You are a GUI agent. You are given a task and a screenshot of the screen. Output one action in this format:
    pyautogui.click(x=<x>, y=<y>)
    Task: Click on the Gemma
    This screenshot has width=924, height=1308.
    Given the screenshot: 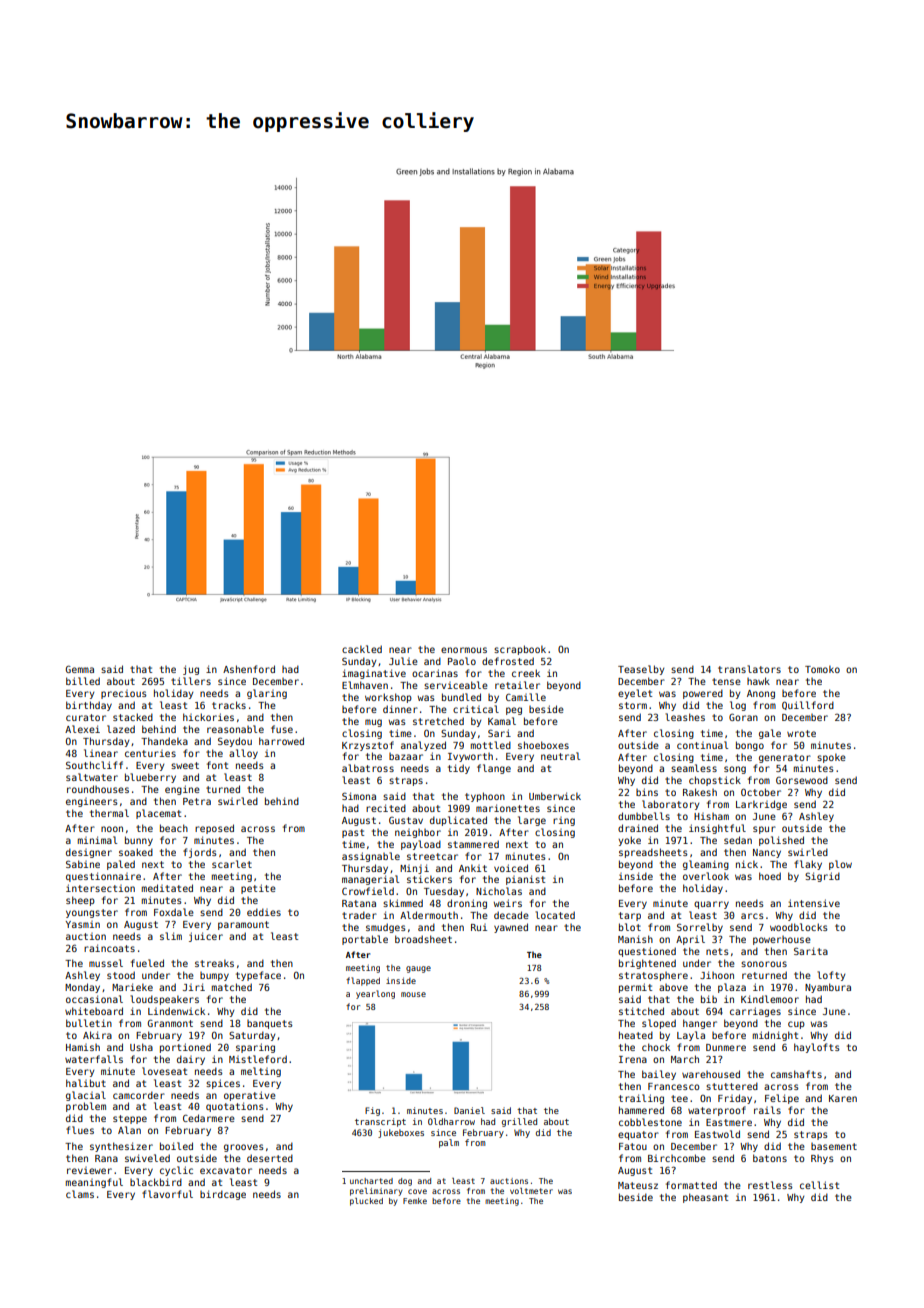 What is the action you would take?
    pyautogui.click(x=79, y=669)
